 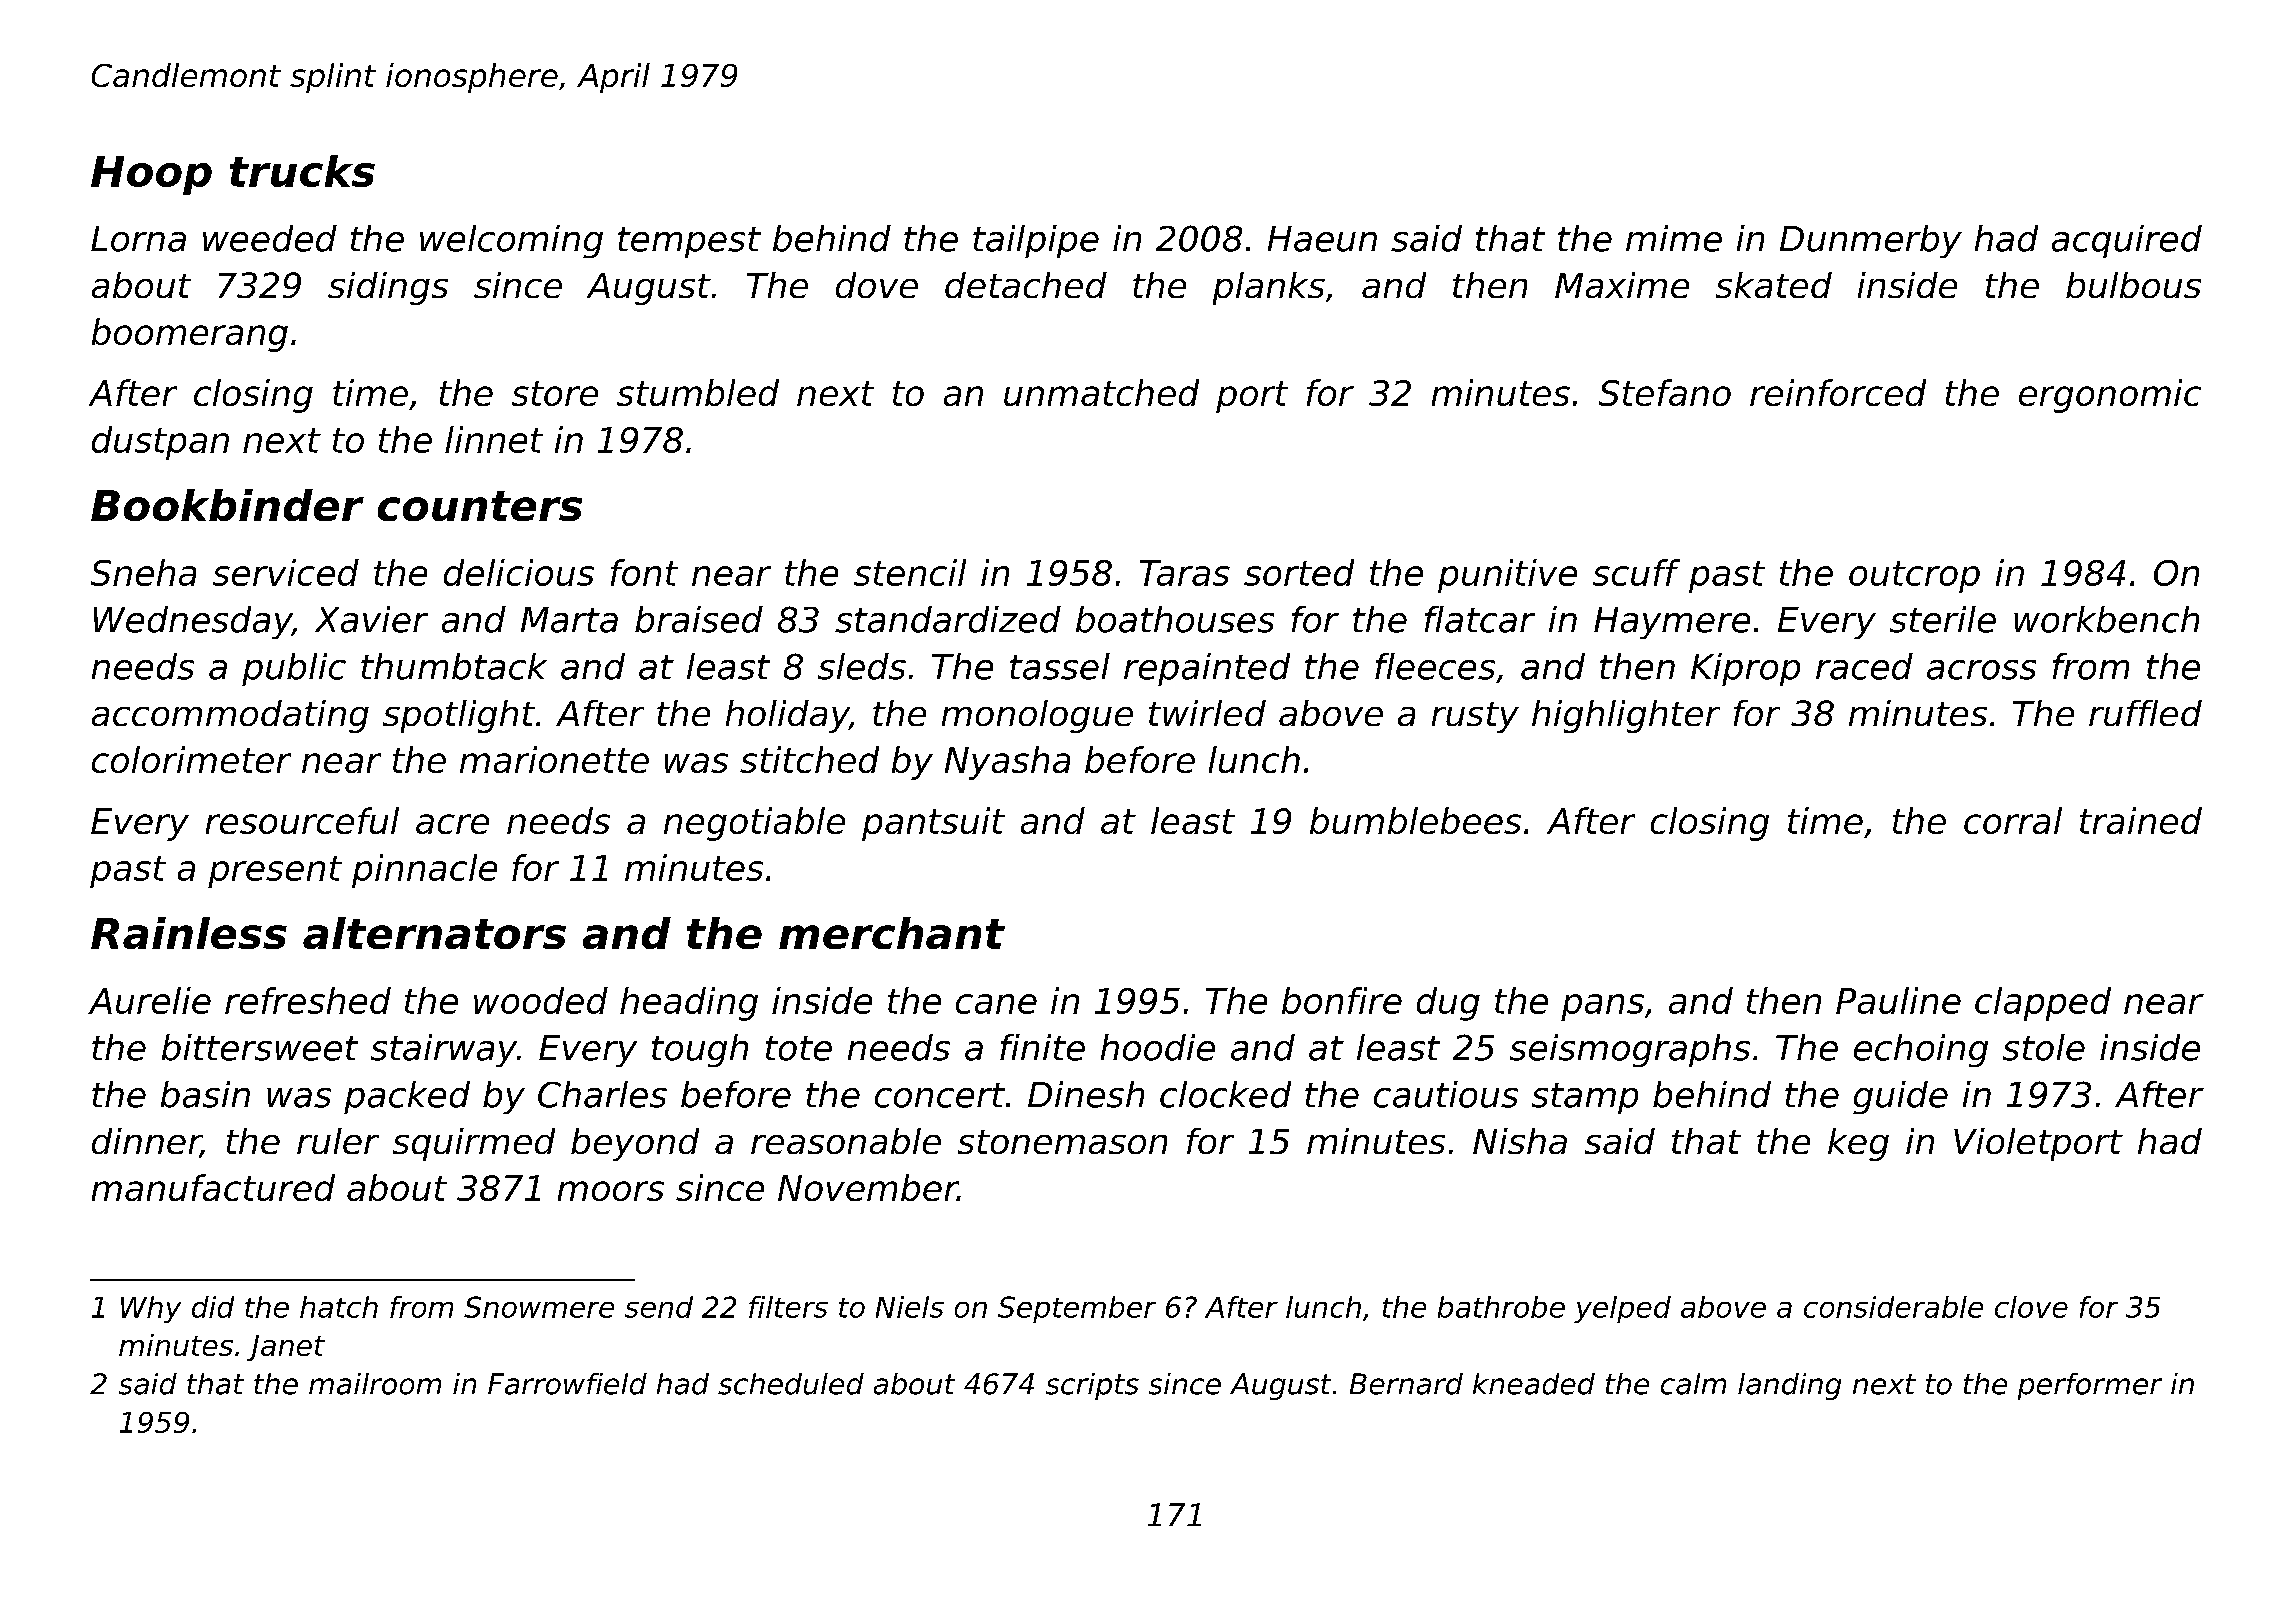 What do you see at coordinates (892, 933) in the document?
I see `merchant` at bounding box center [892, 933].
